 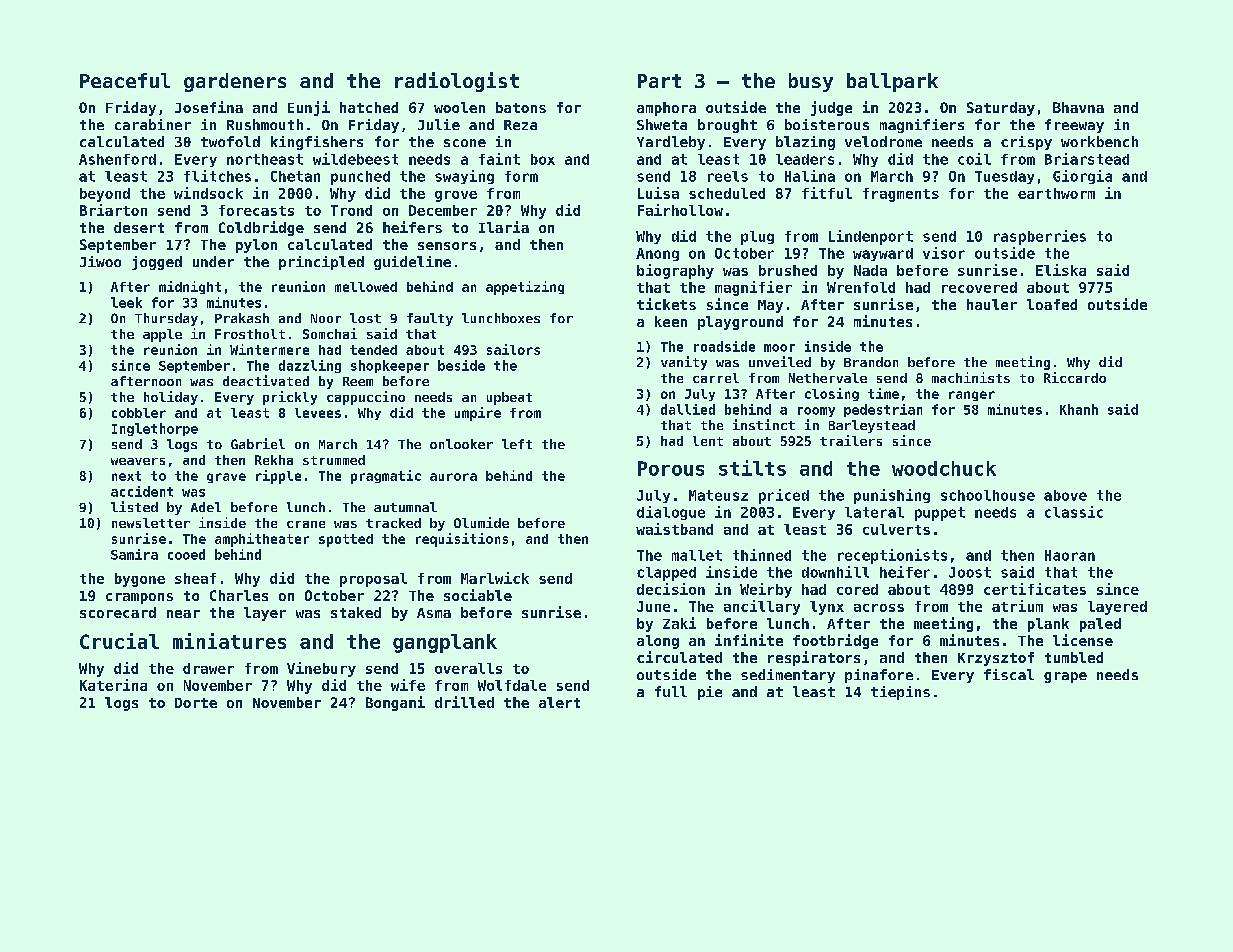 I want to click on Coldbridge, so click(x=261, y=228).
